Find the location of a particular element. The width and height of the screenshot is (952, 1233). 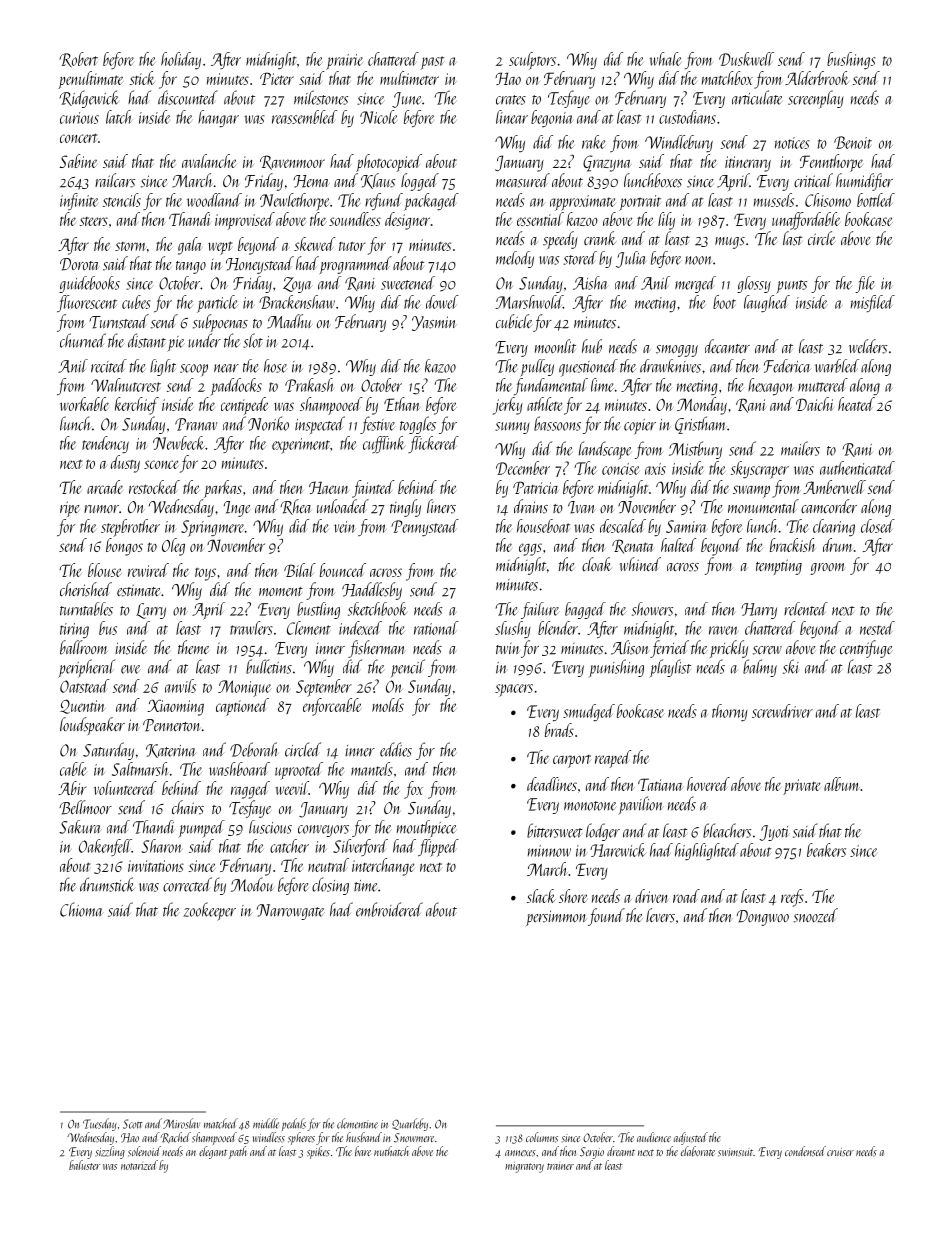

sculptors is located at coordinates (532, 61).
